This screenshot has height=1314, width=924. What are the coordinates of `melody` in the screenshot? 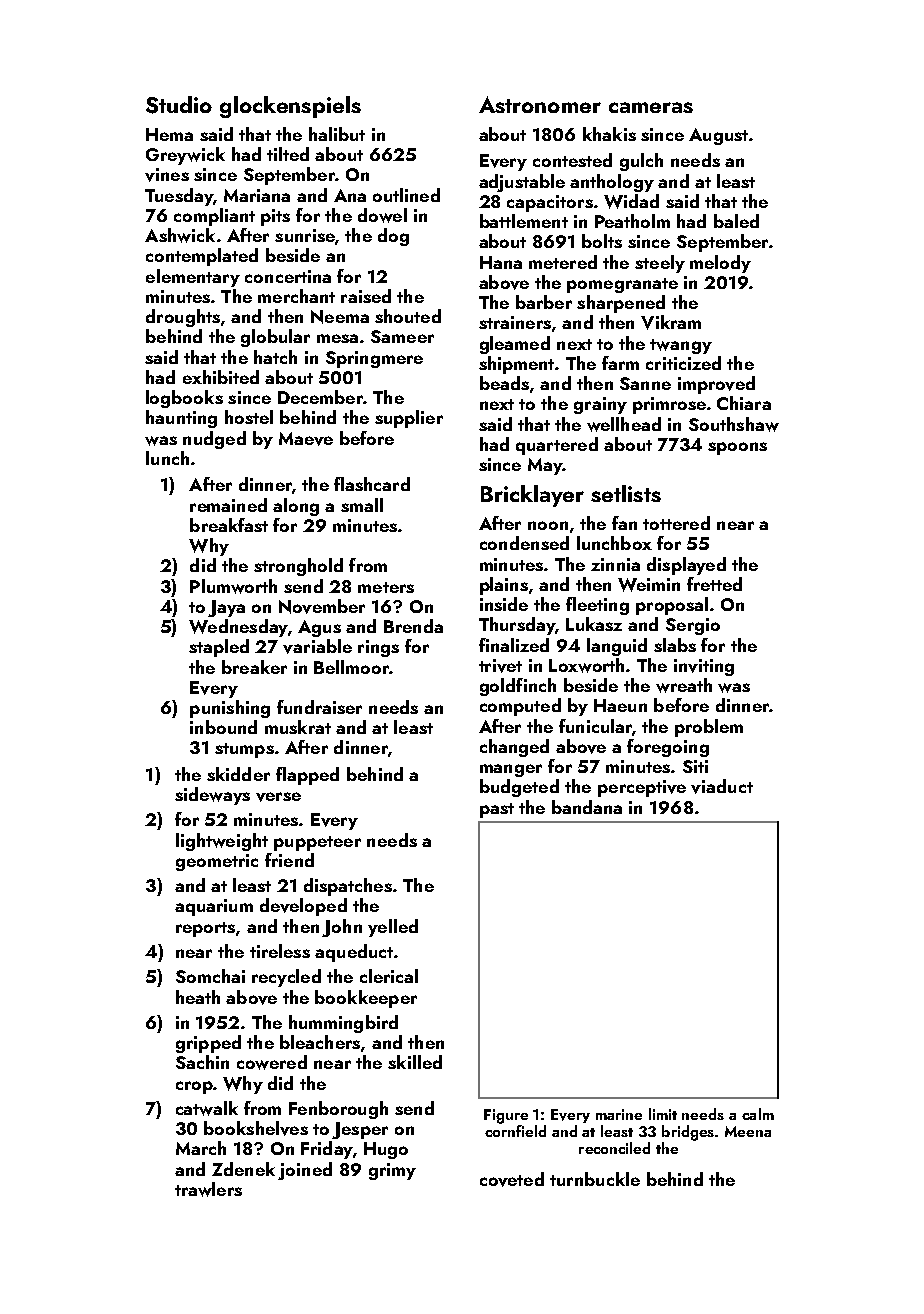 It's located at (720, 264).
